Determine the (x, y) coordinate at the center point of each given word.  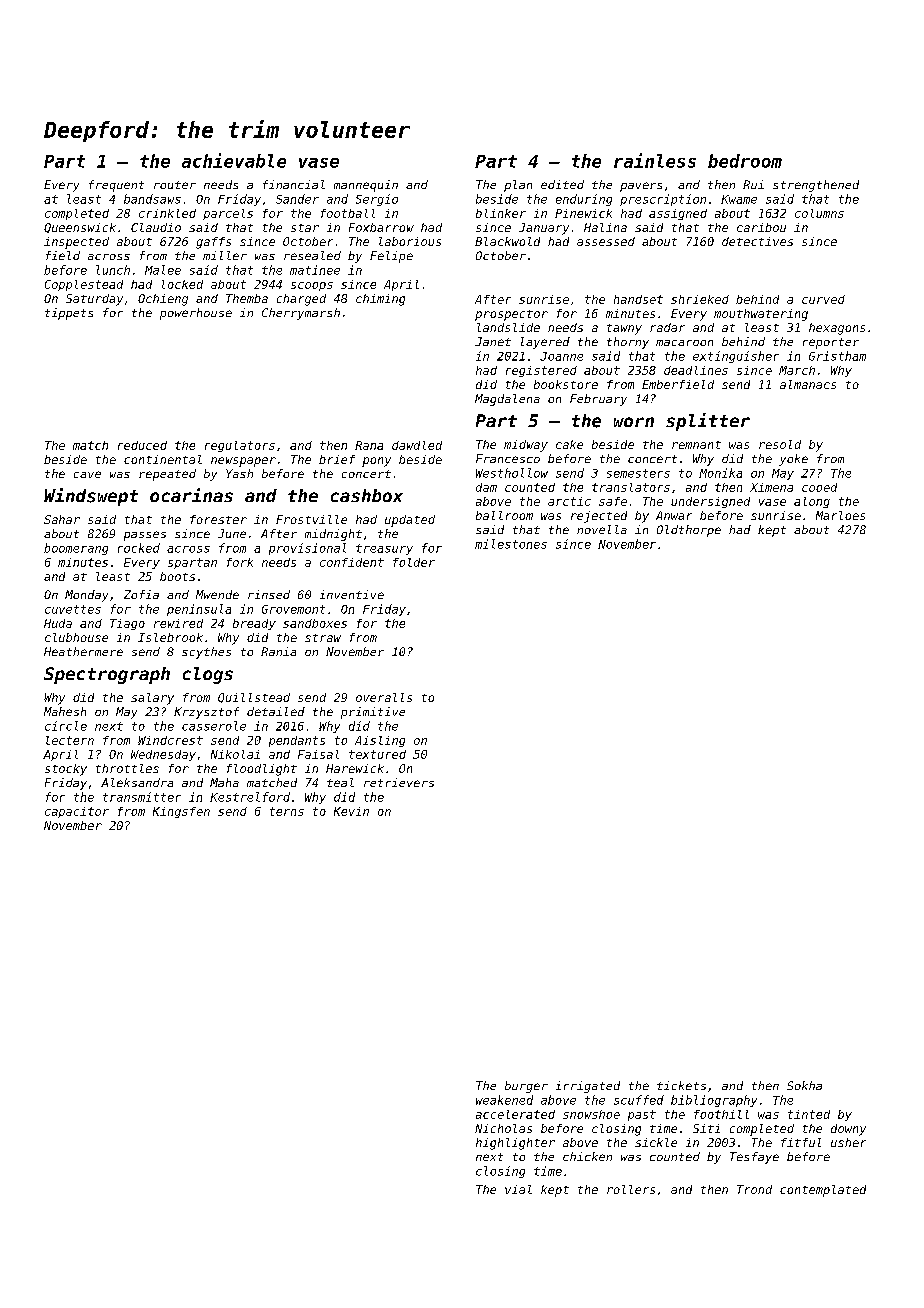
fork (240, 562)
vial (518, 1189)
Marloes (840, 515)
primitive (373, 713)
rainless (655, 160)
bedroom (745, 161)
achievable (234, 160)
